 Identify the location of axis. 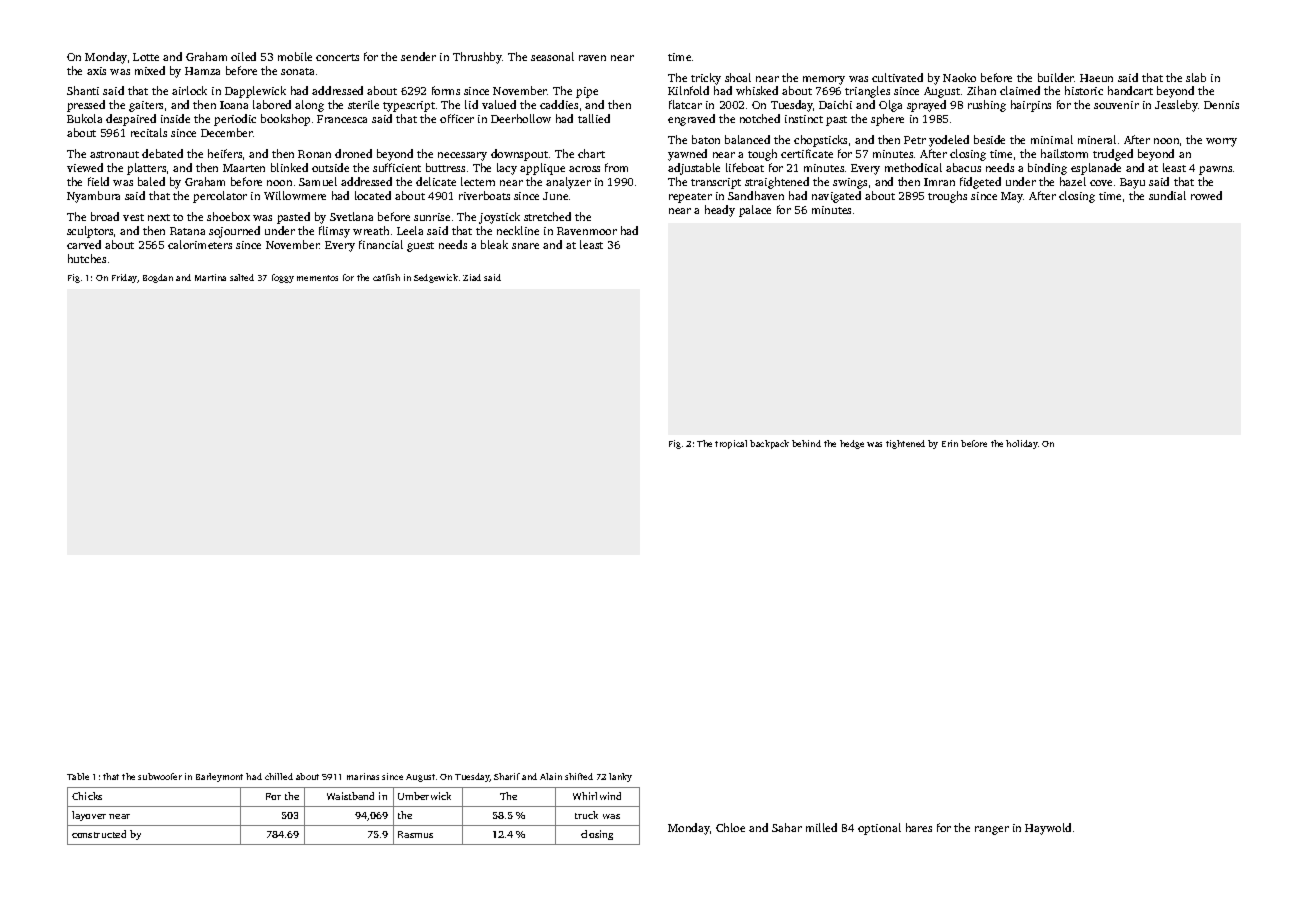
(96, 71).
